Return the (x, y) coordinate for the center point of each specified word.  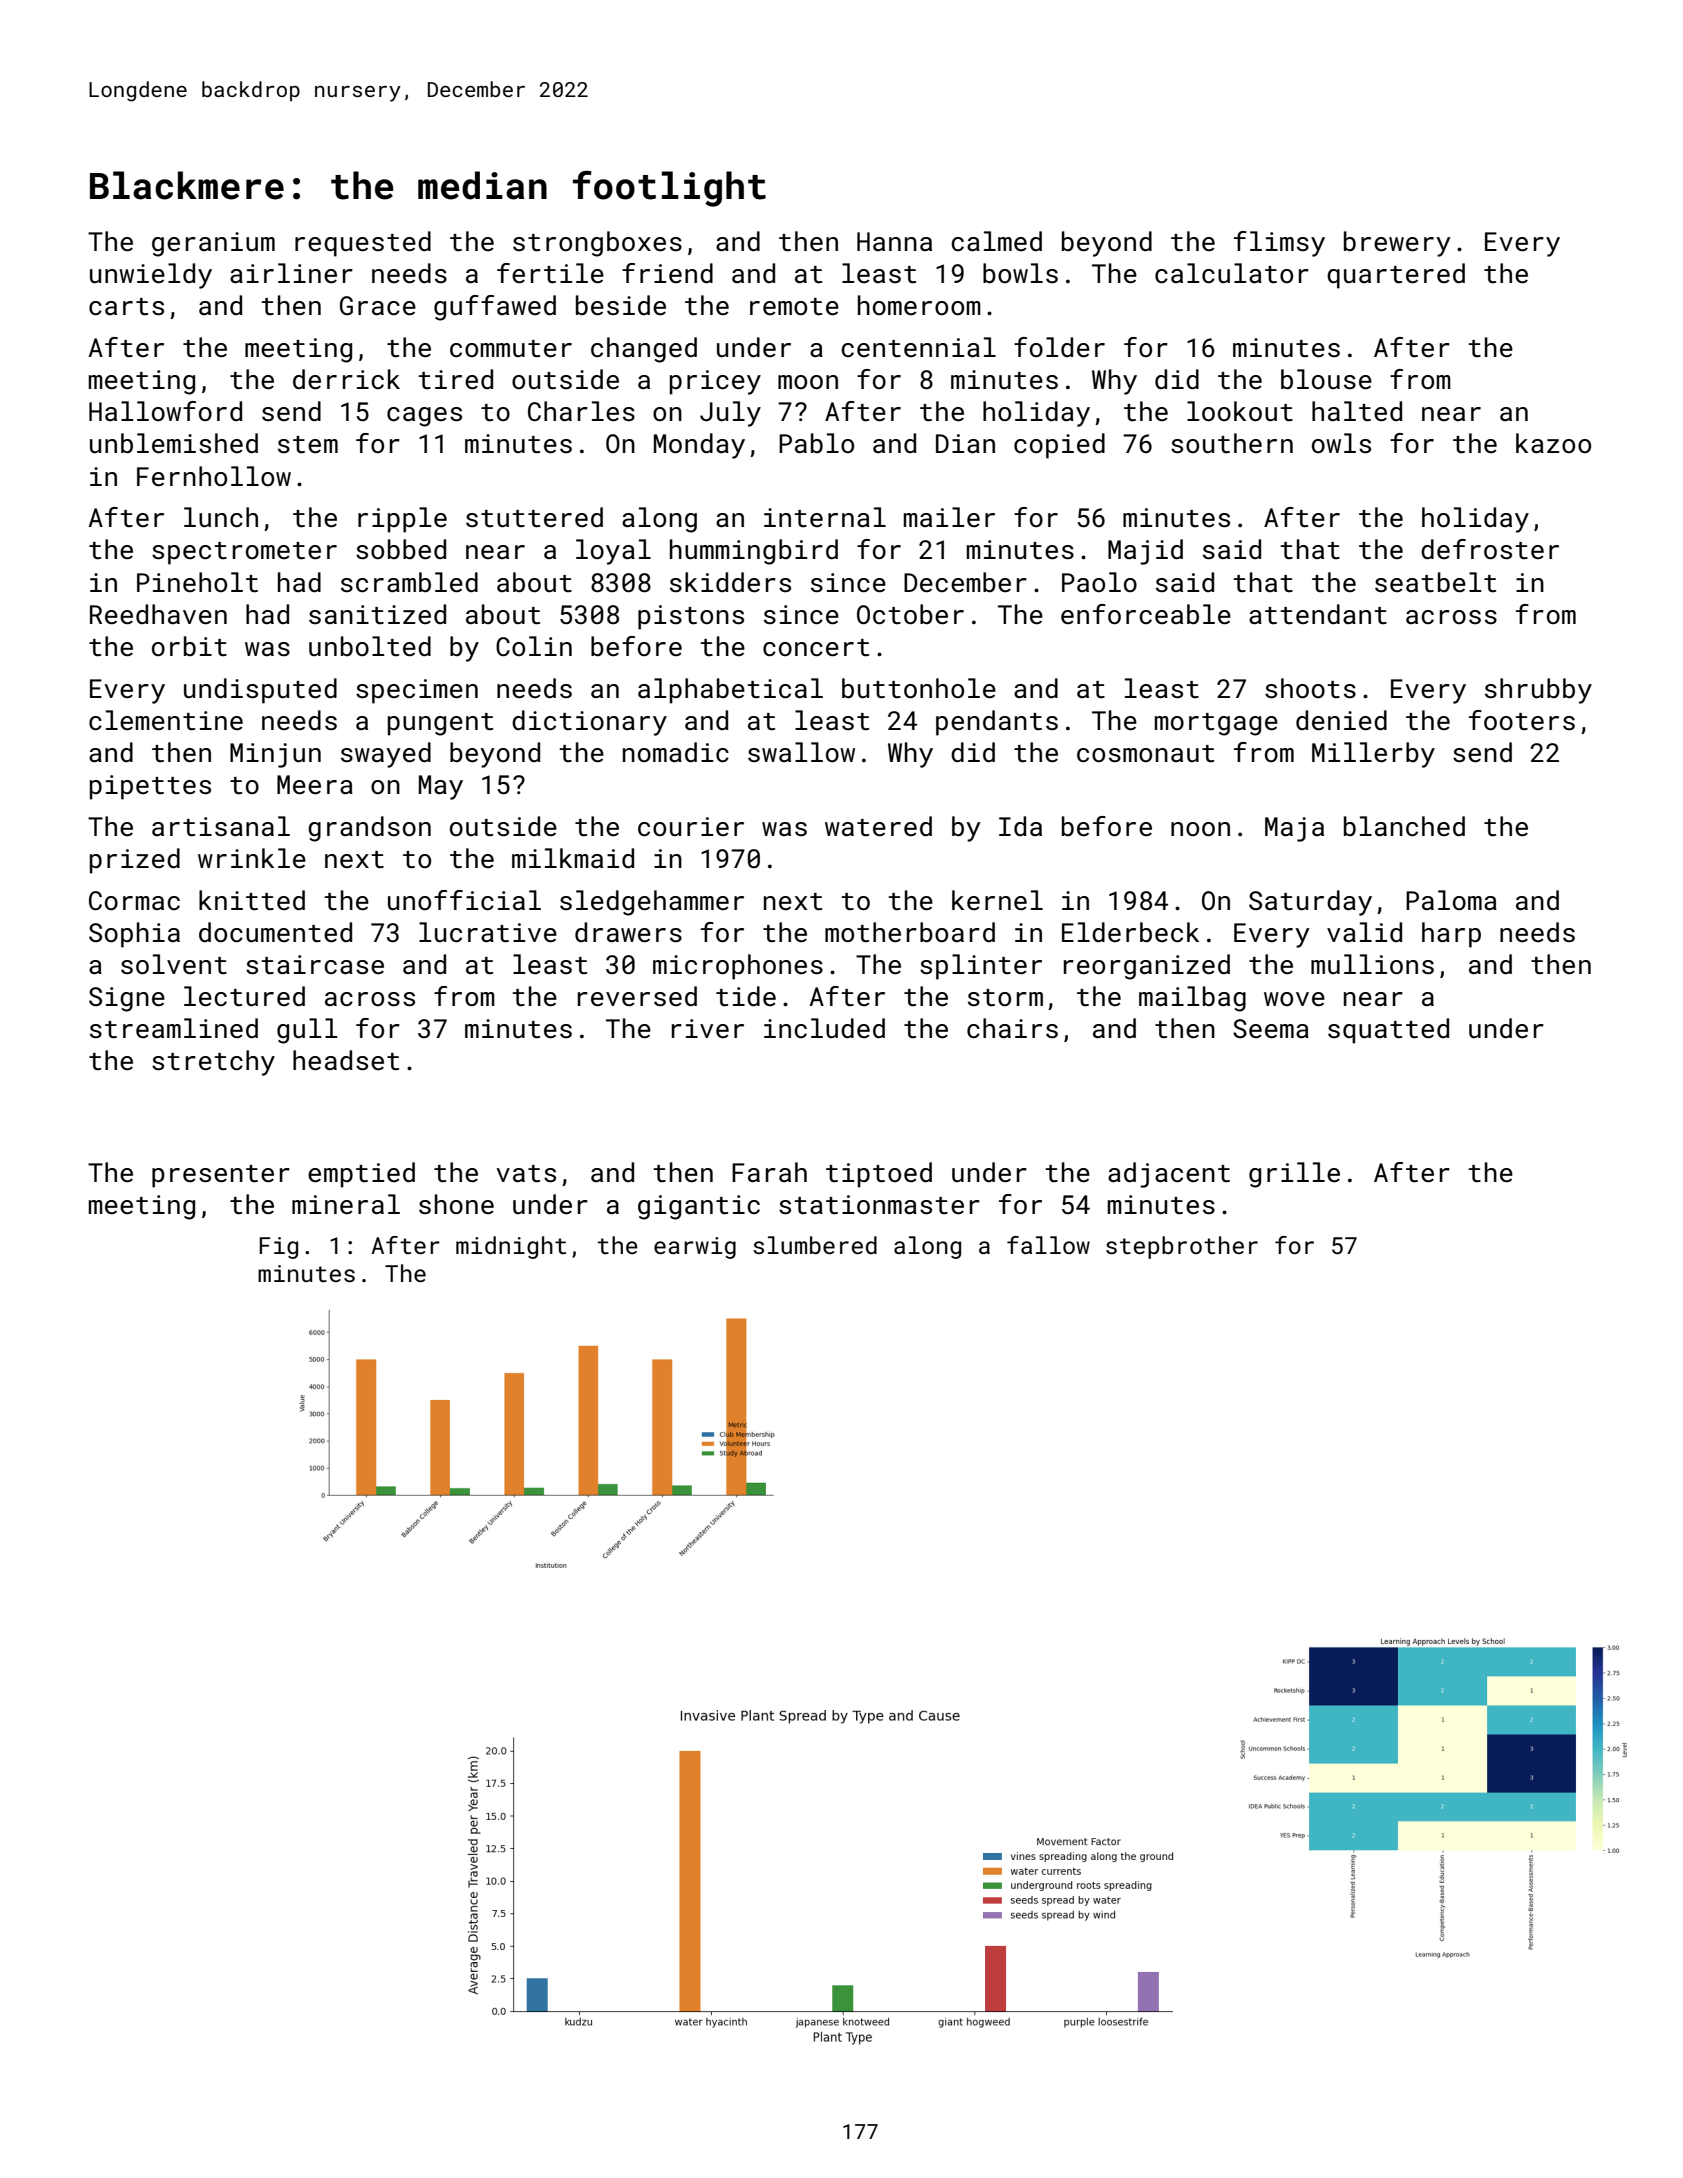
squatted (1388, 1031)
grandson (369, 829)
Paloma (1451, 900)
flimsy (1279, 244)
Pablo (816, 443)
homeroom (919, 305)
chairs (1012, 1028)
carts (126, 307)
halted (1357, 411)
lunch (221, 517)
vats (526, 1174)
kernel (997, 900)
